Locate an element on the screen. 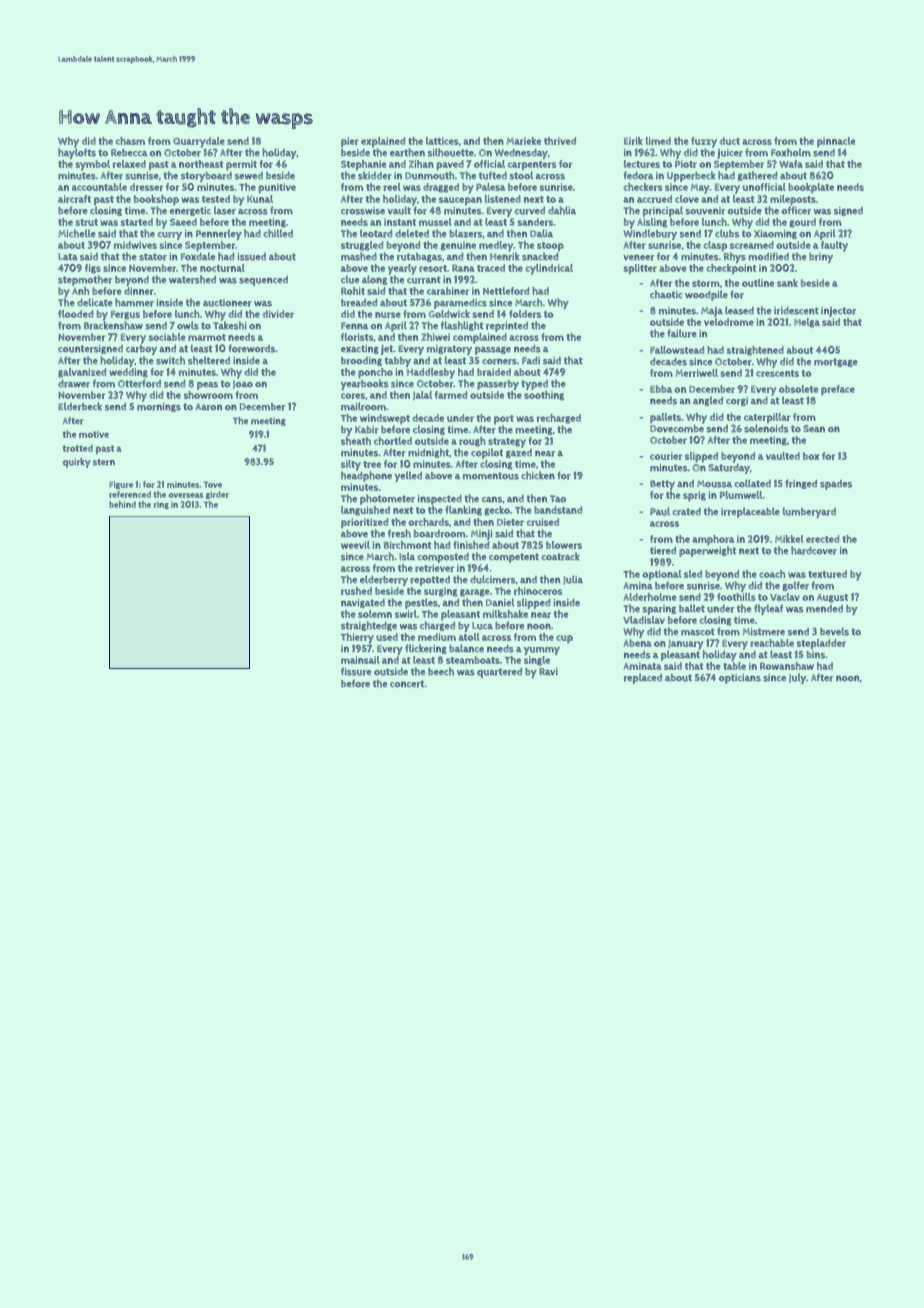  behind is located at coordinates (122, 504).
